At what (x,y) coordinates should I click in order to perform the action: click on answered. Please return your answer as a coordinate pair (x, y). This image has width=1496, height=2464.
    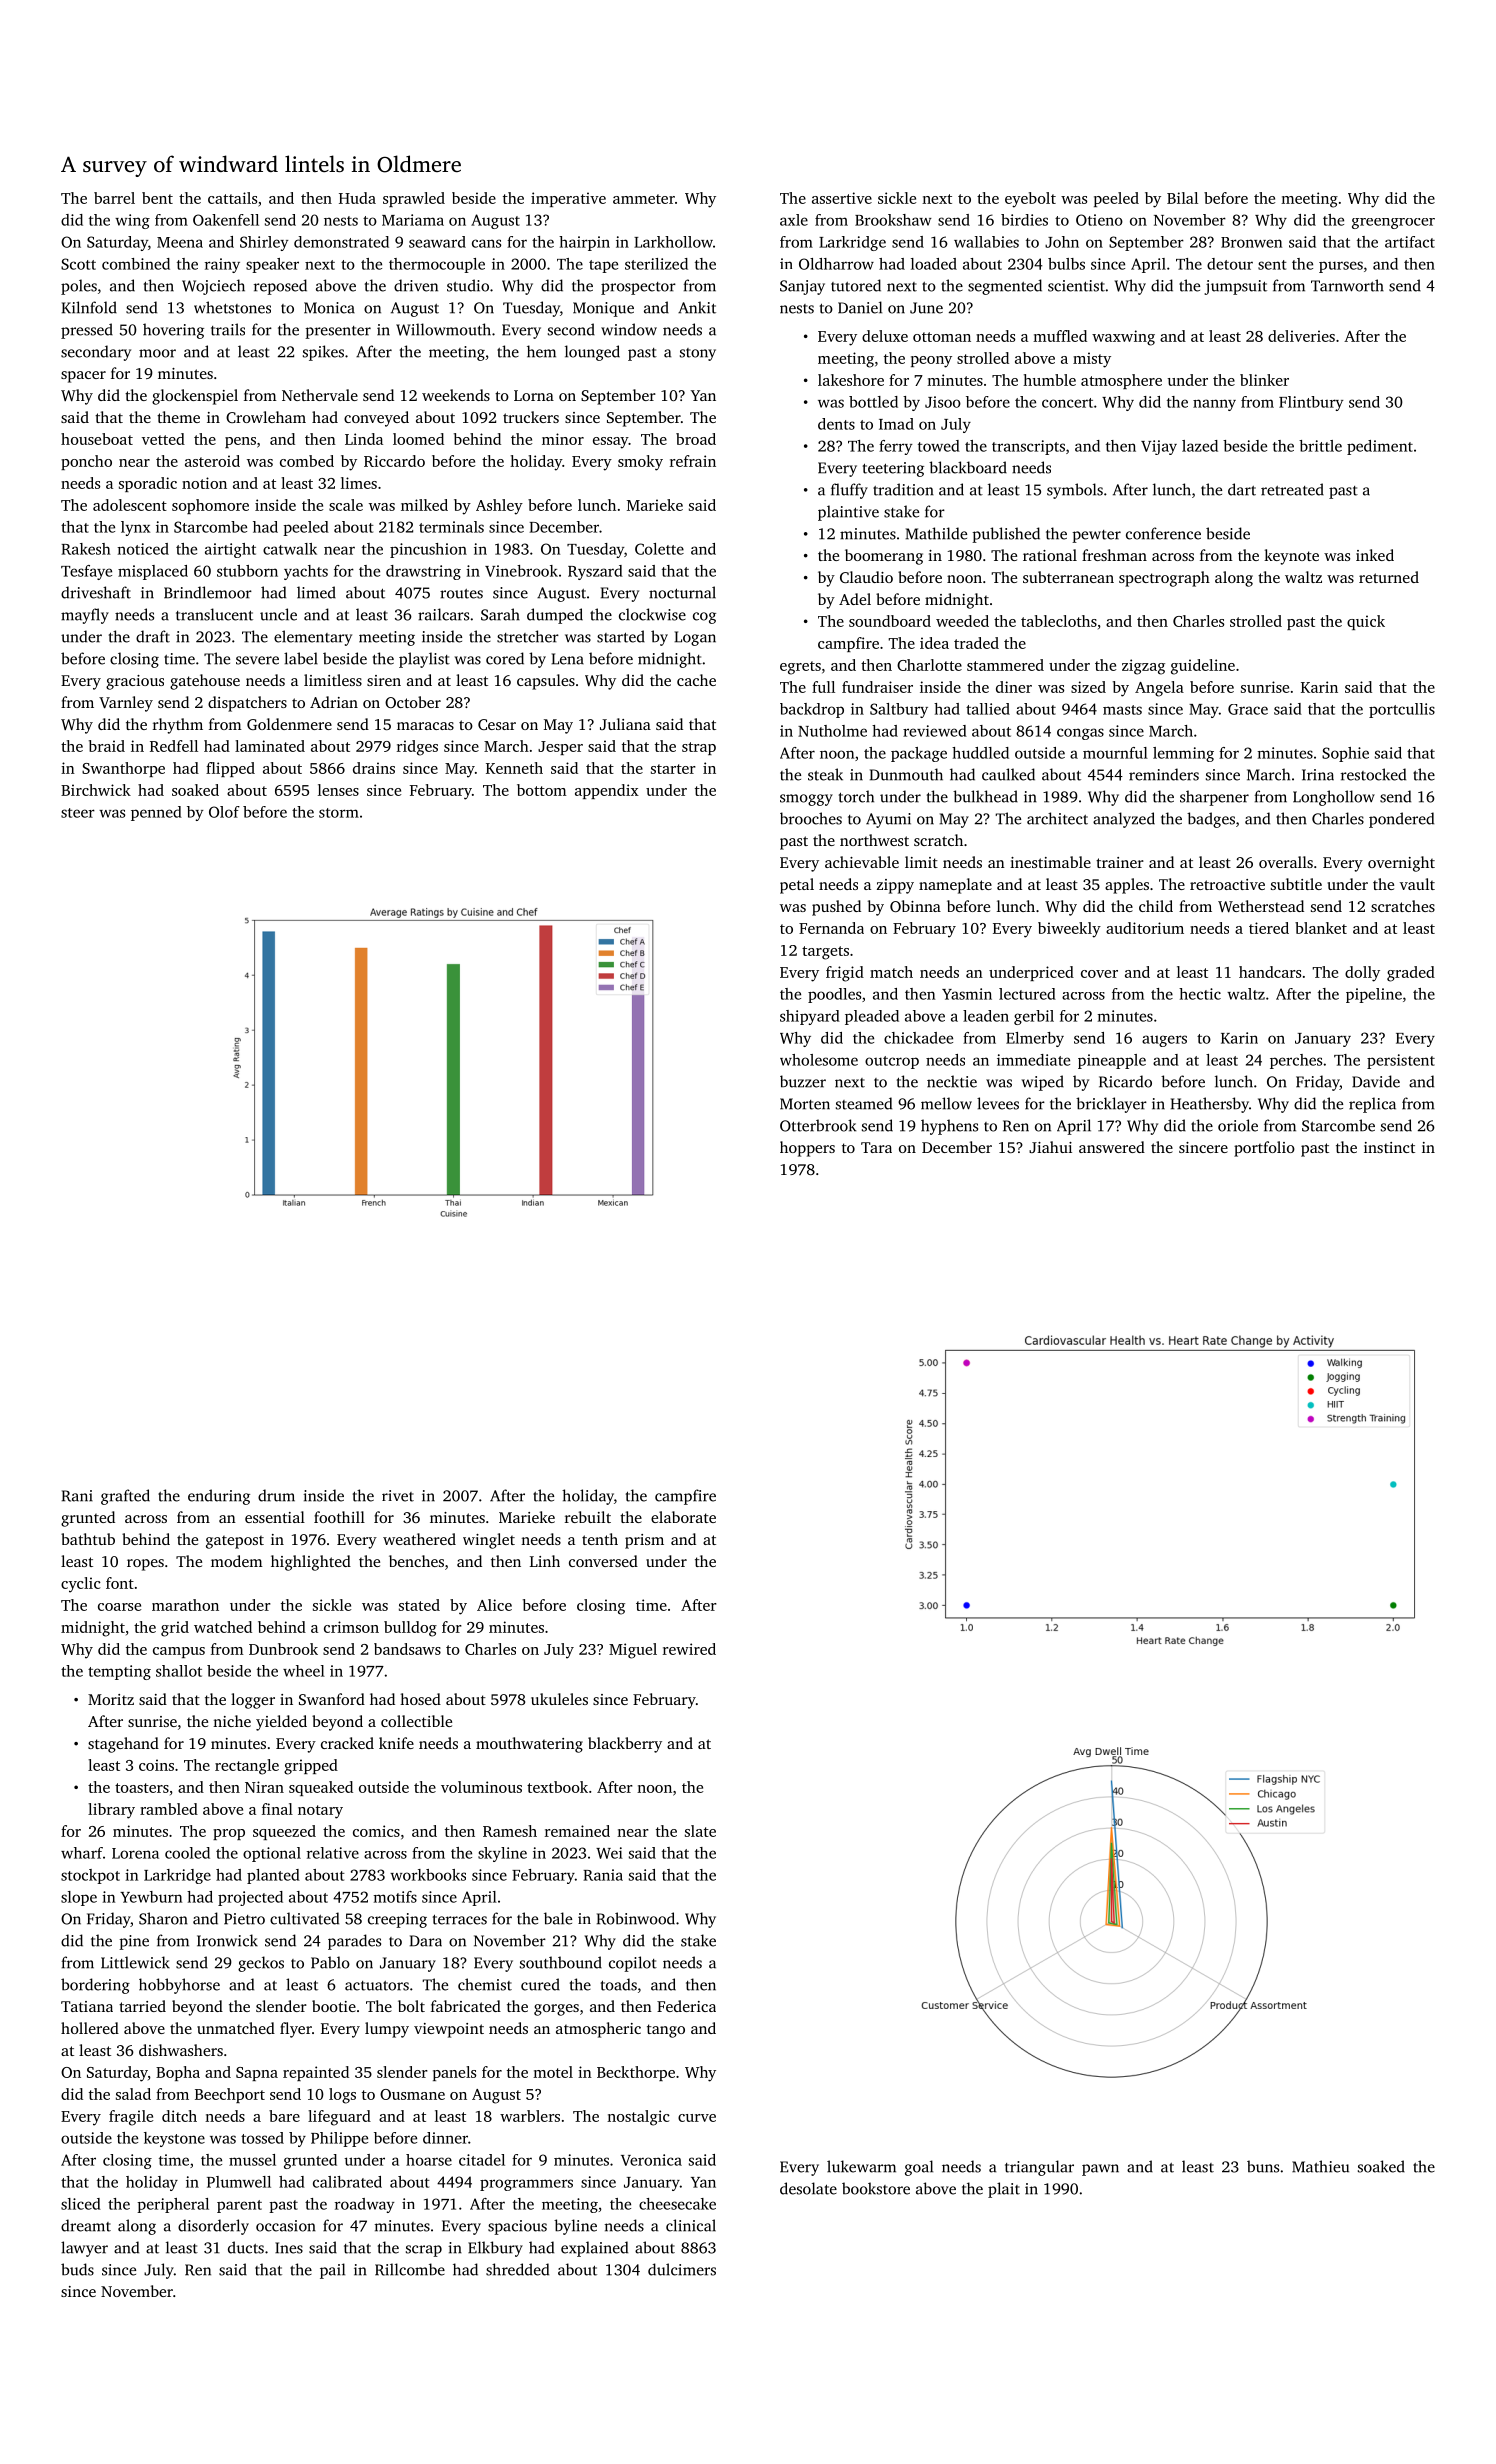
    Looking at the image, I should click on (1112, 1147).
